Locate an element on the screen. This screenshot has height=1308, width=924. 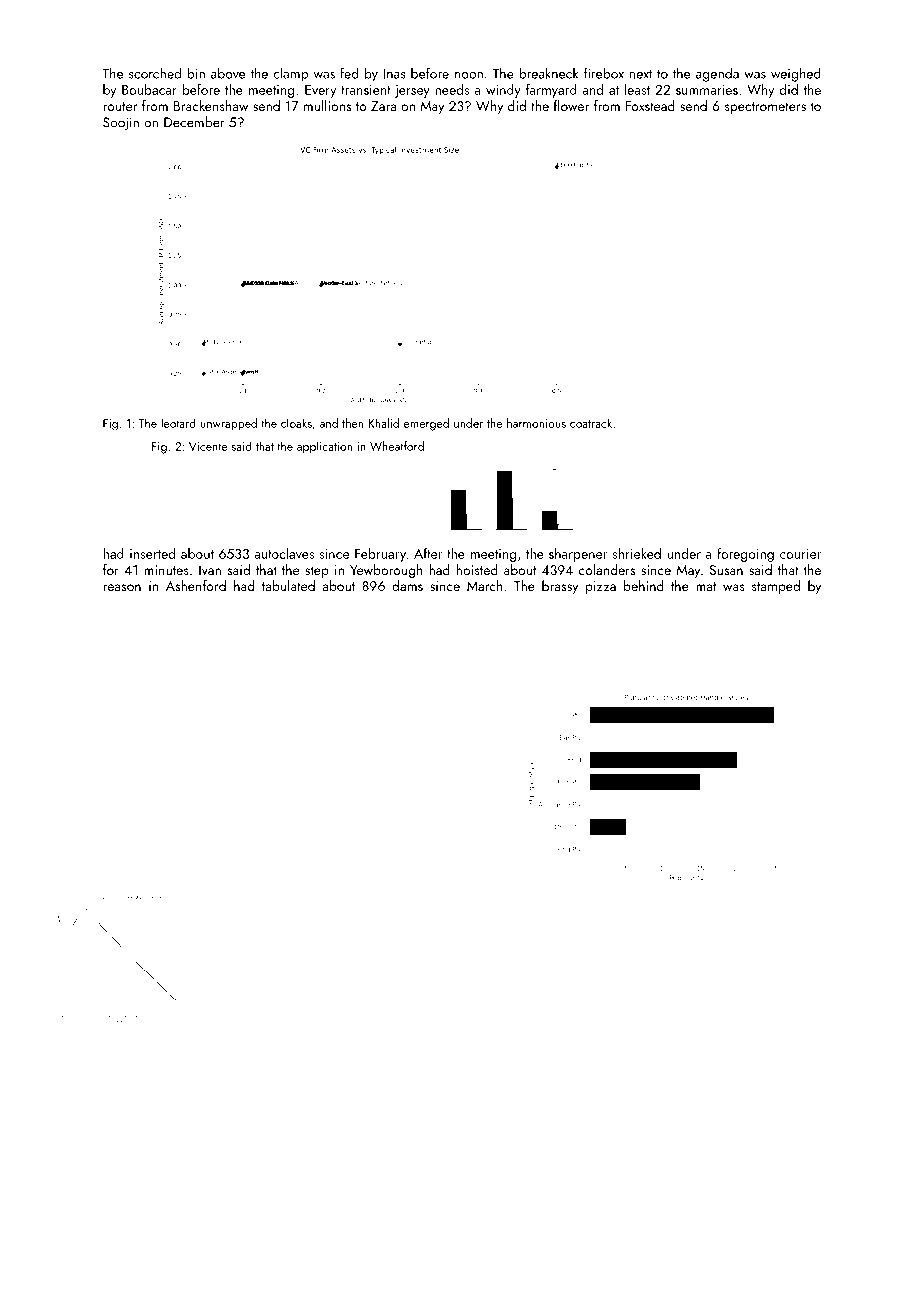
harmonious is located at coordinates (536, 423).
